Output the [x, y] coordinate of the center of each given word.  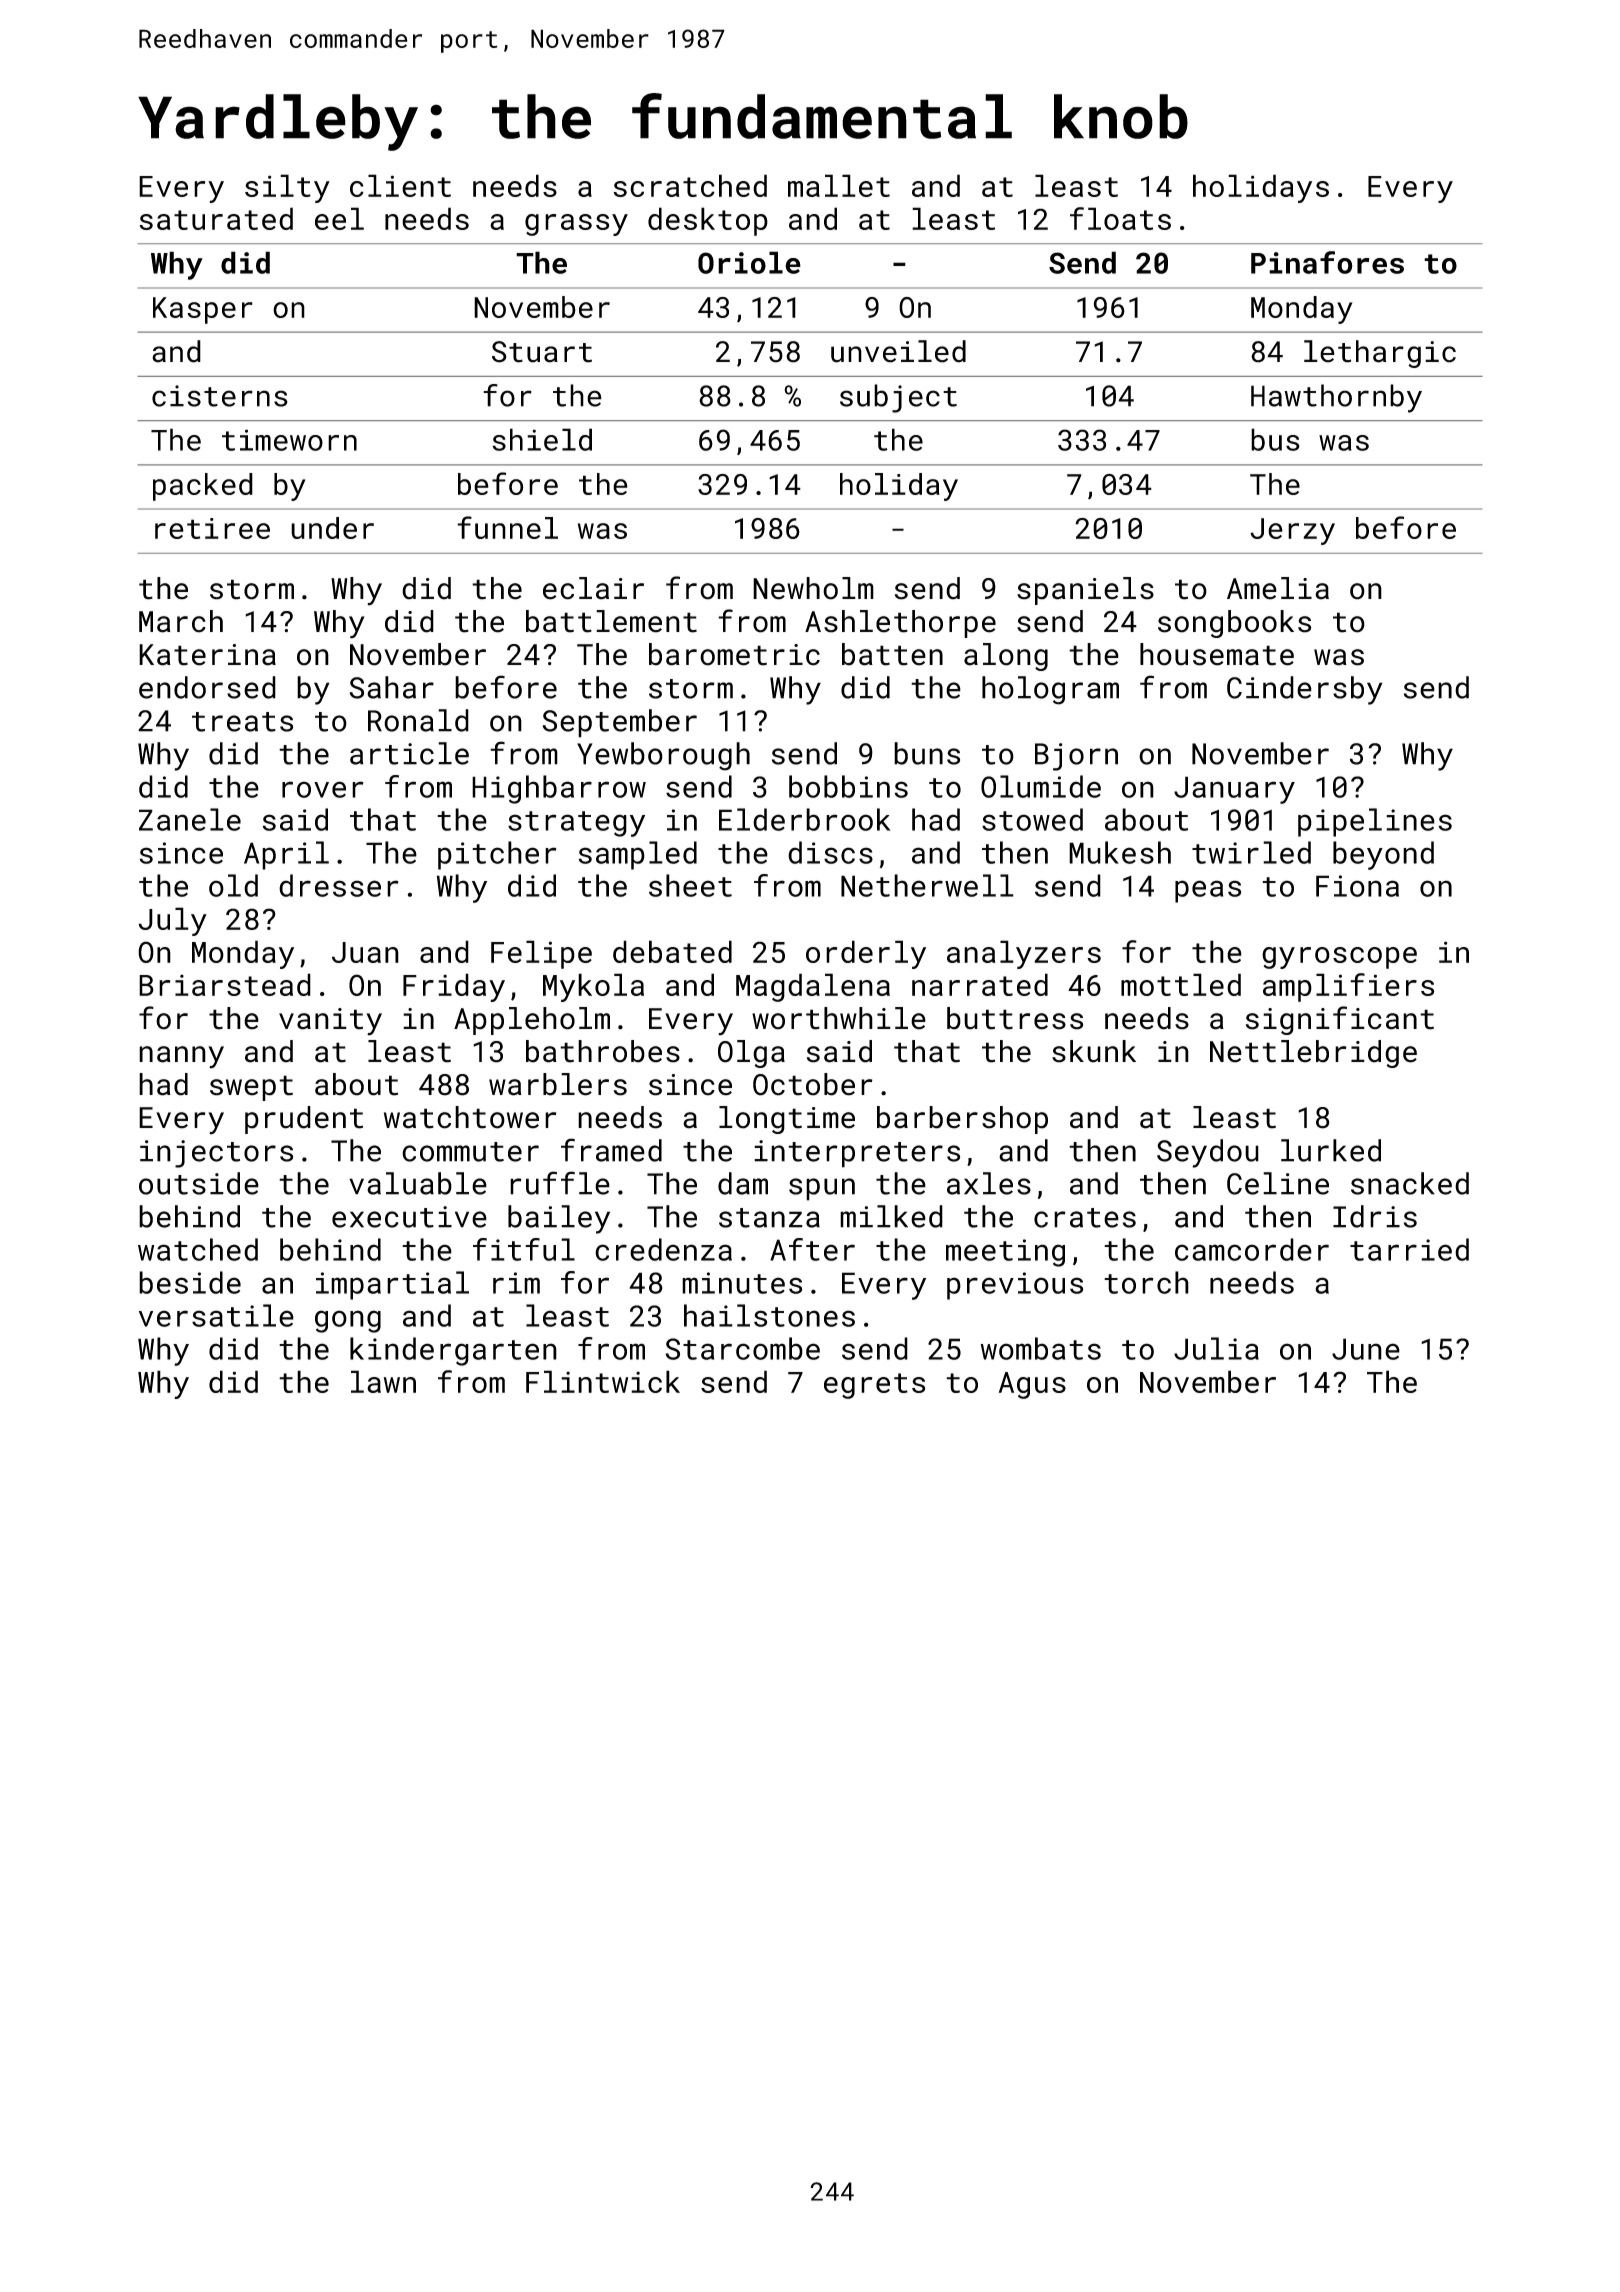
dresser [339, 885]
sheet [690, 885]
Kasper [203, 310]
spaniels [1085, 591]
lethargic [1380, 354]
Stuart [542, 352]
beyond [1383, 855]
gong [348, 1321]
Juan [365, 952]
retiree [212, 528]
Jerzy [1292, 531]
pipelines [1375, 822]
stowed [1032, 819]
